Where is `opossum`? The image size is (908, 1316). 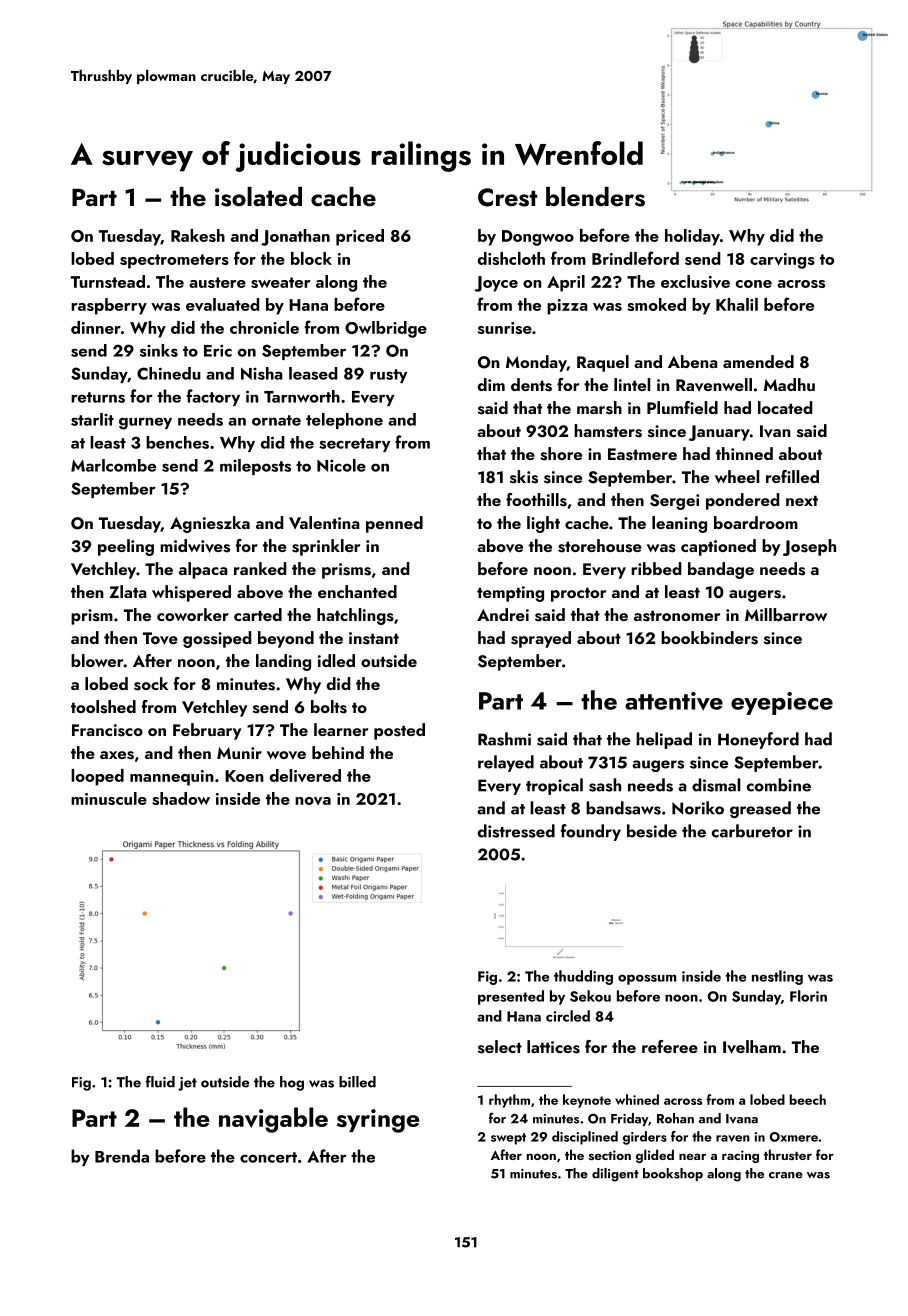 opossum is located at coordinates (647, 979).
